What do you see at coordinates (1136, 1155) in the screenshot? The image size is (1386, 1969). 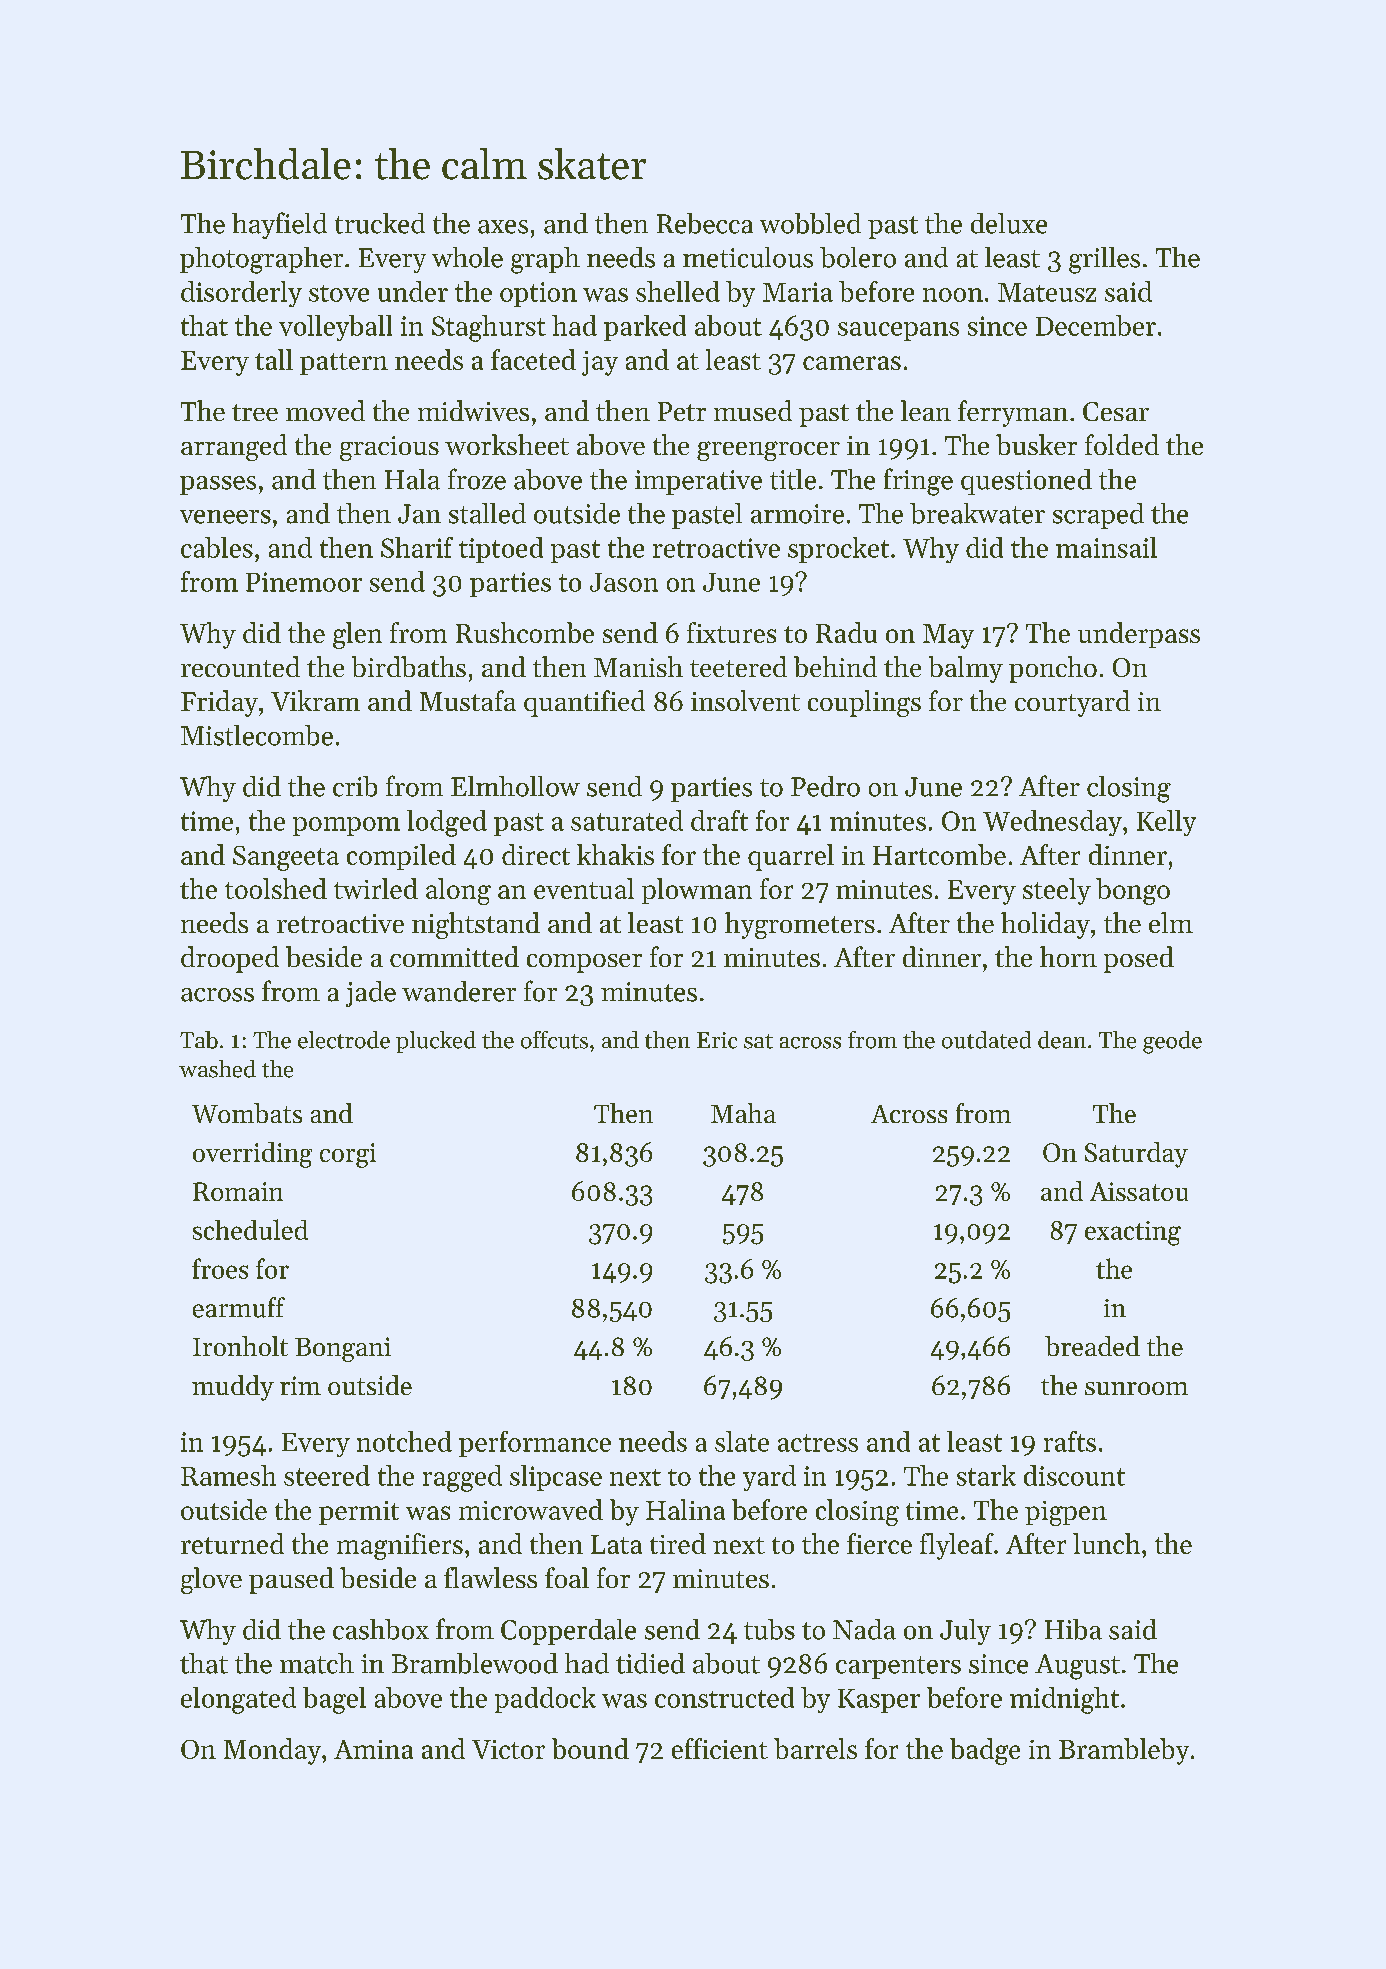 I see `Saturday` at bounding box center [1136, 1155].
